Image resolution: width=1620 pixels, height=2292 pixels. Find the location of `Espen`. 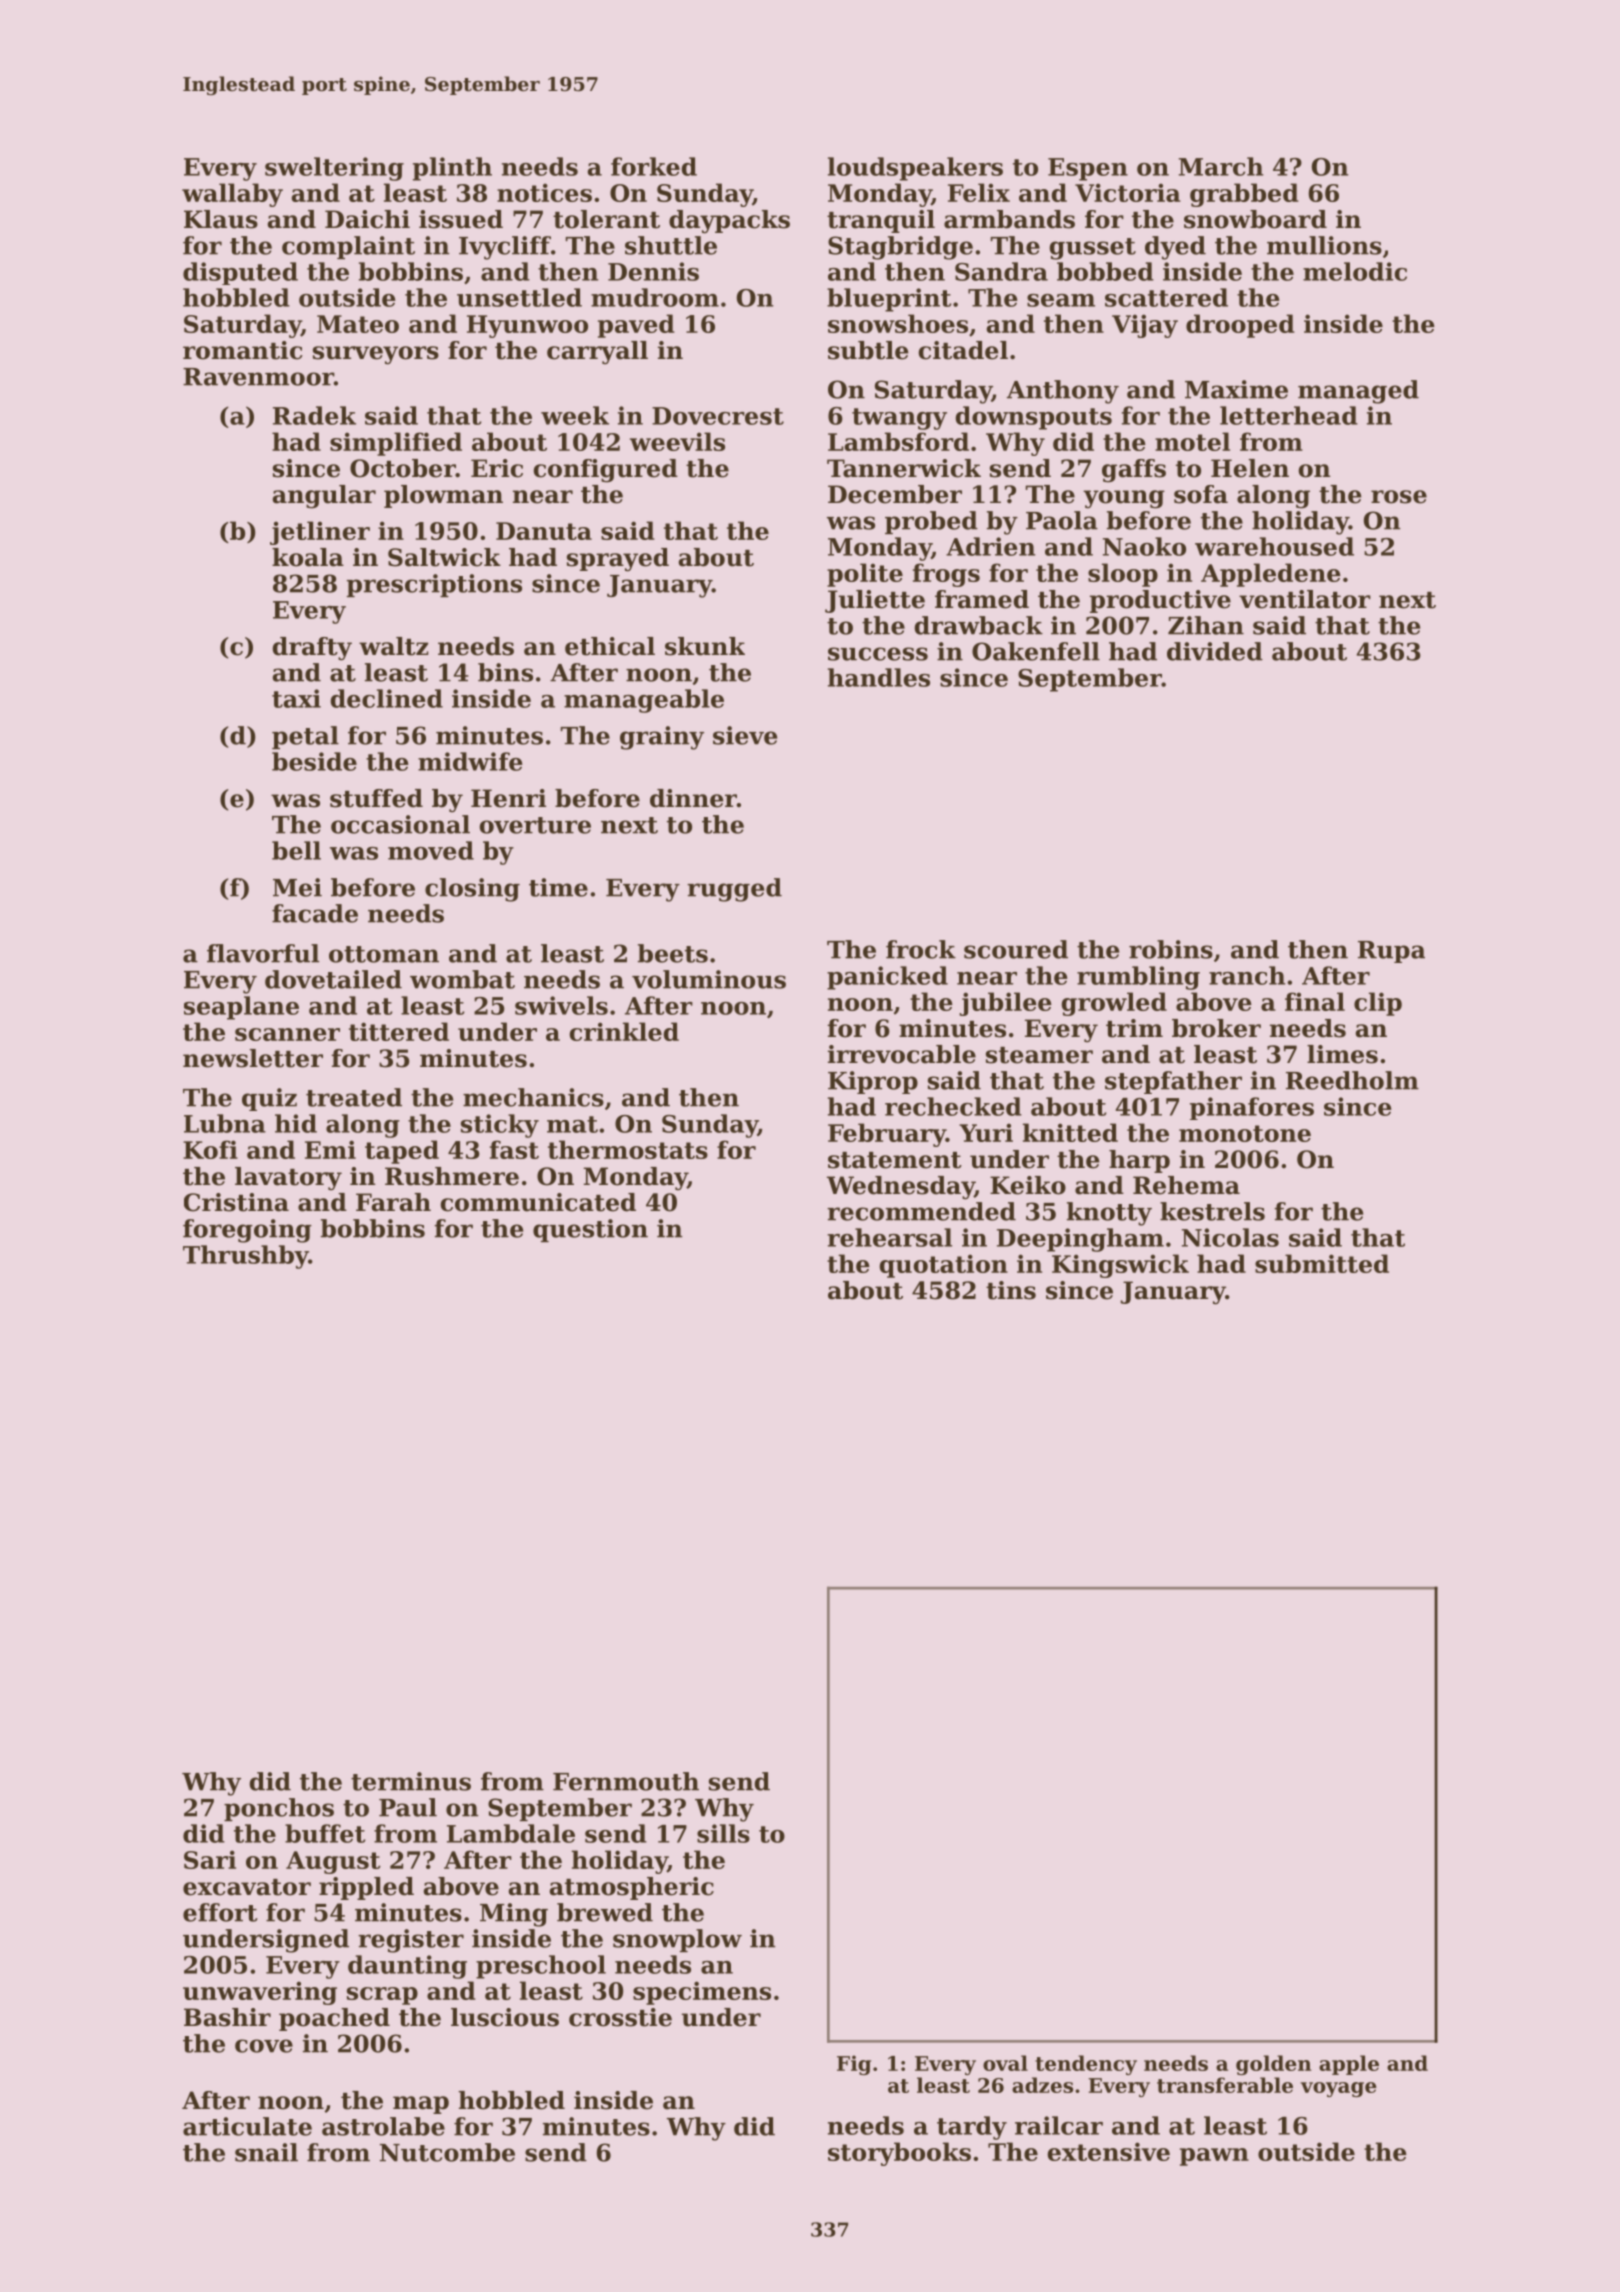

Espen is located at coordinates (1088, 169).
